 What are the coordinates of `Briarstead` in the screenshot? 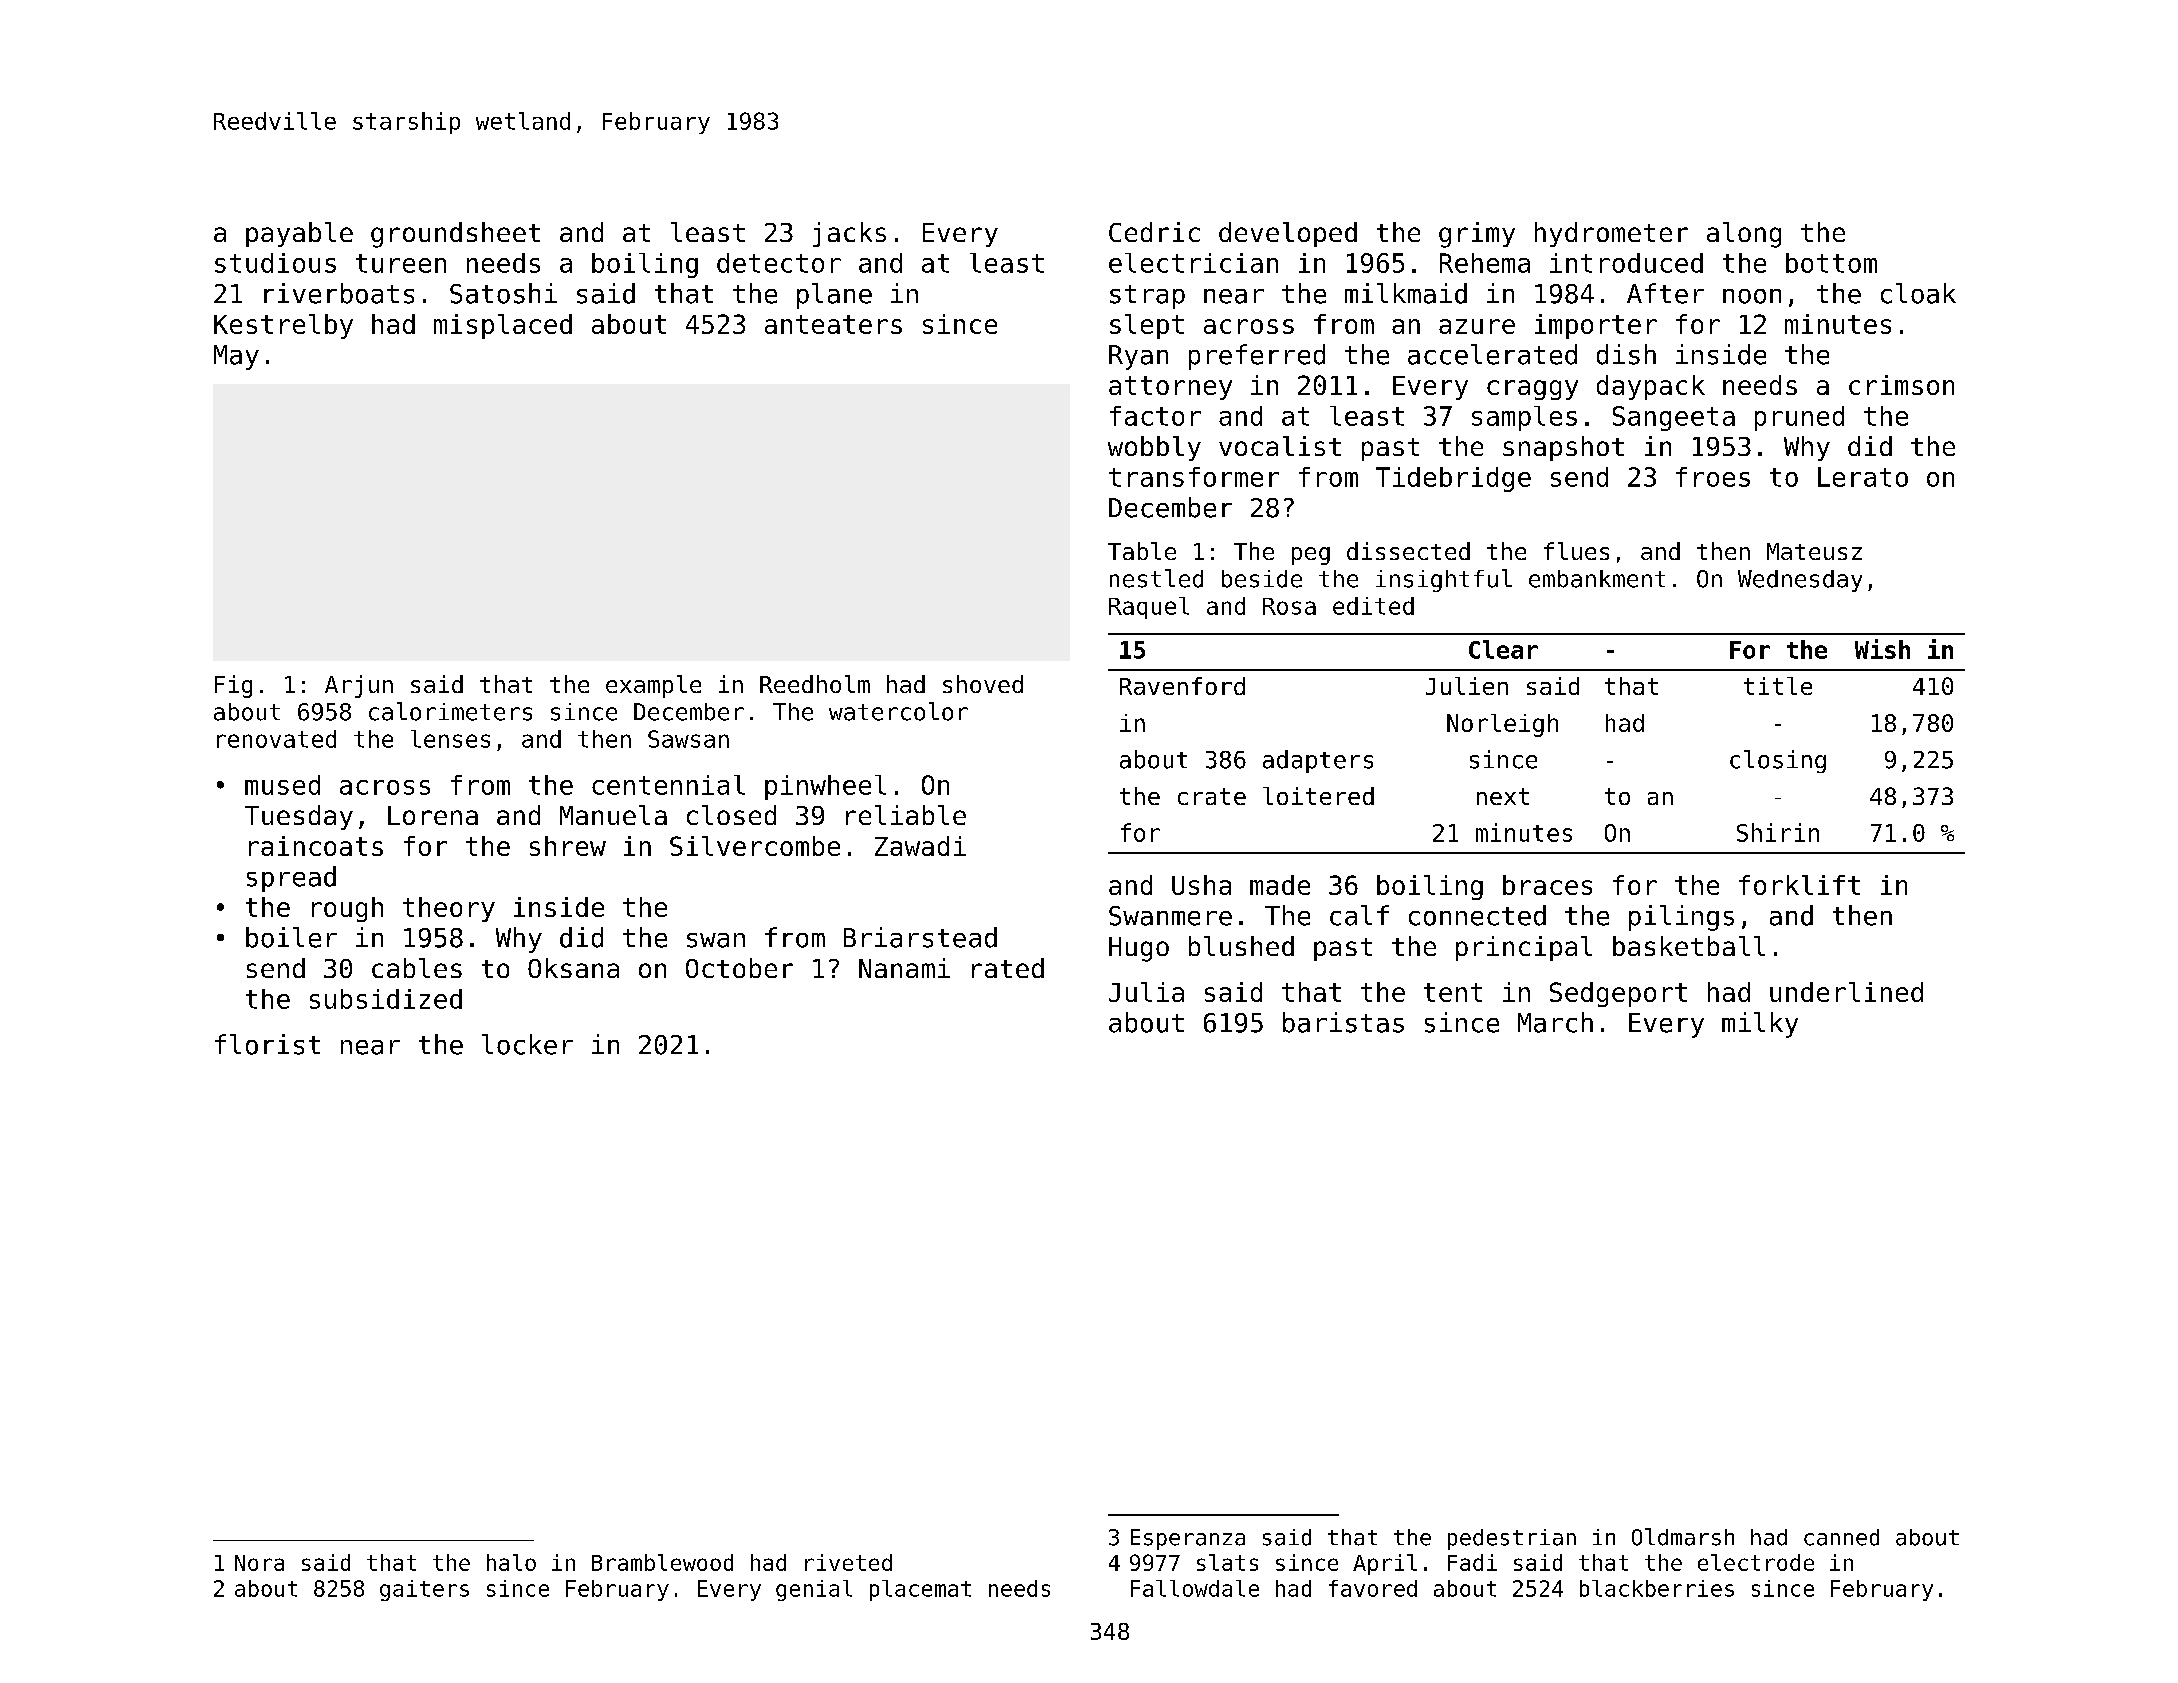 It's located at (920, 937).
